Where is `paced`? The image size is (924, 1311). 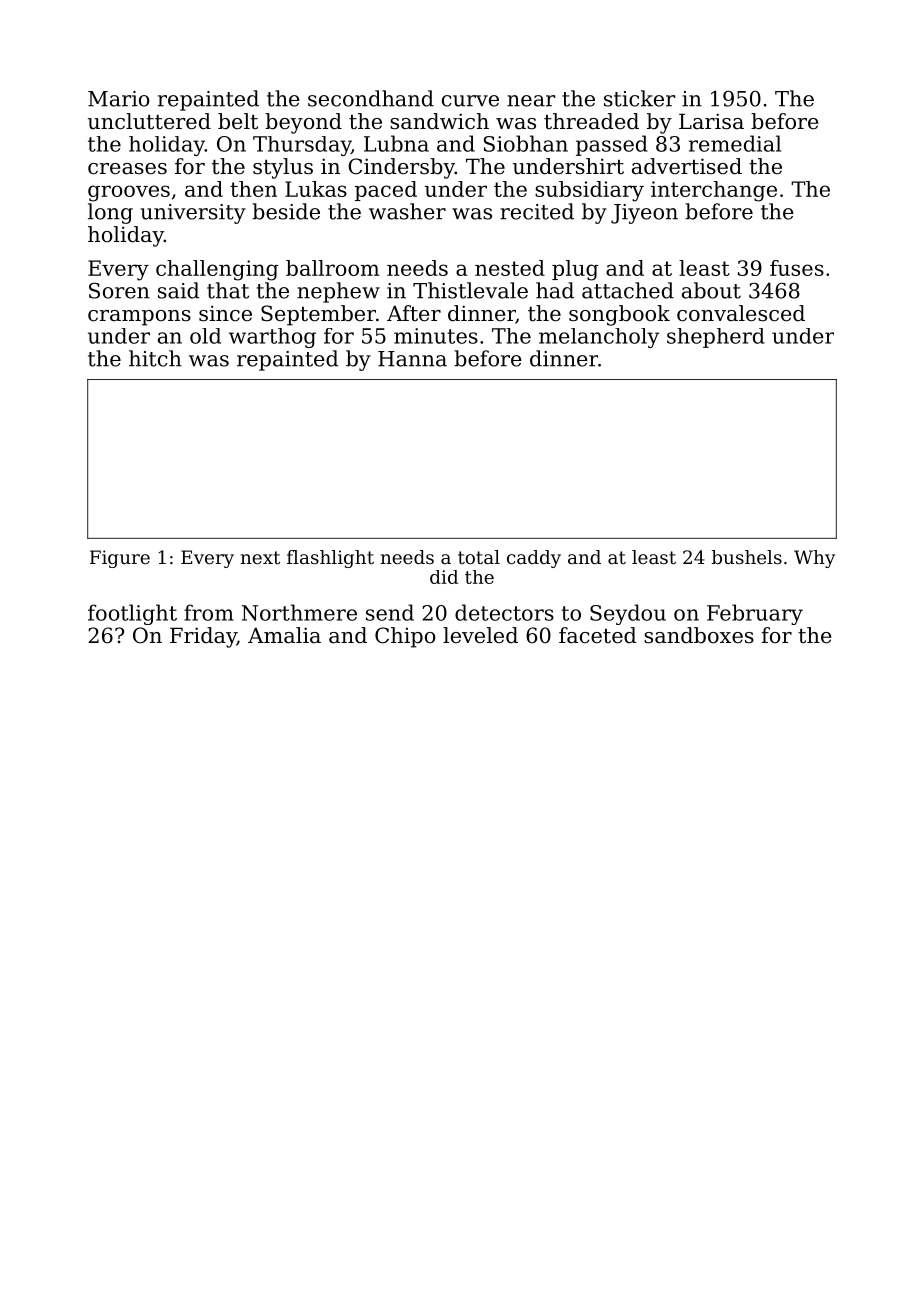
paced is located at coordinates (386, 191).
